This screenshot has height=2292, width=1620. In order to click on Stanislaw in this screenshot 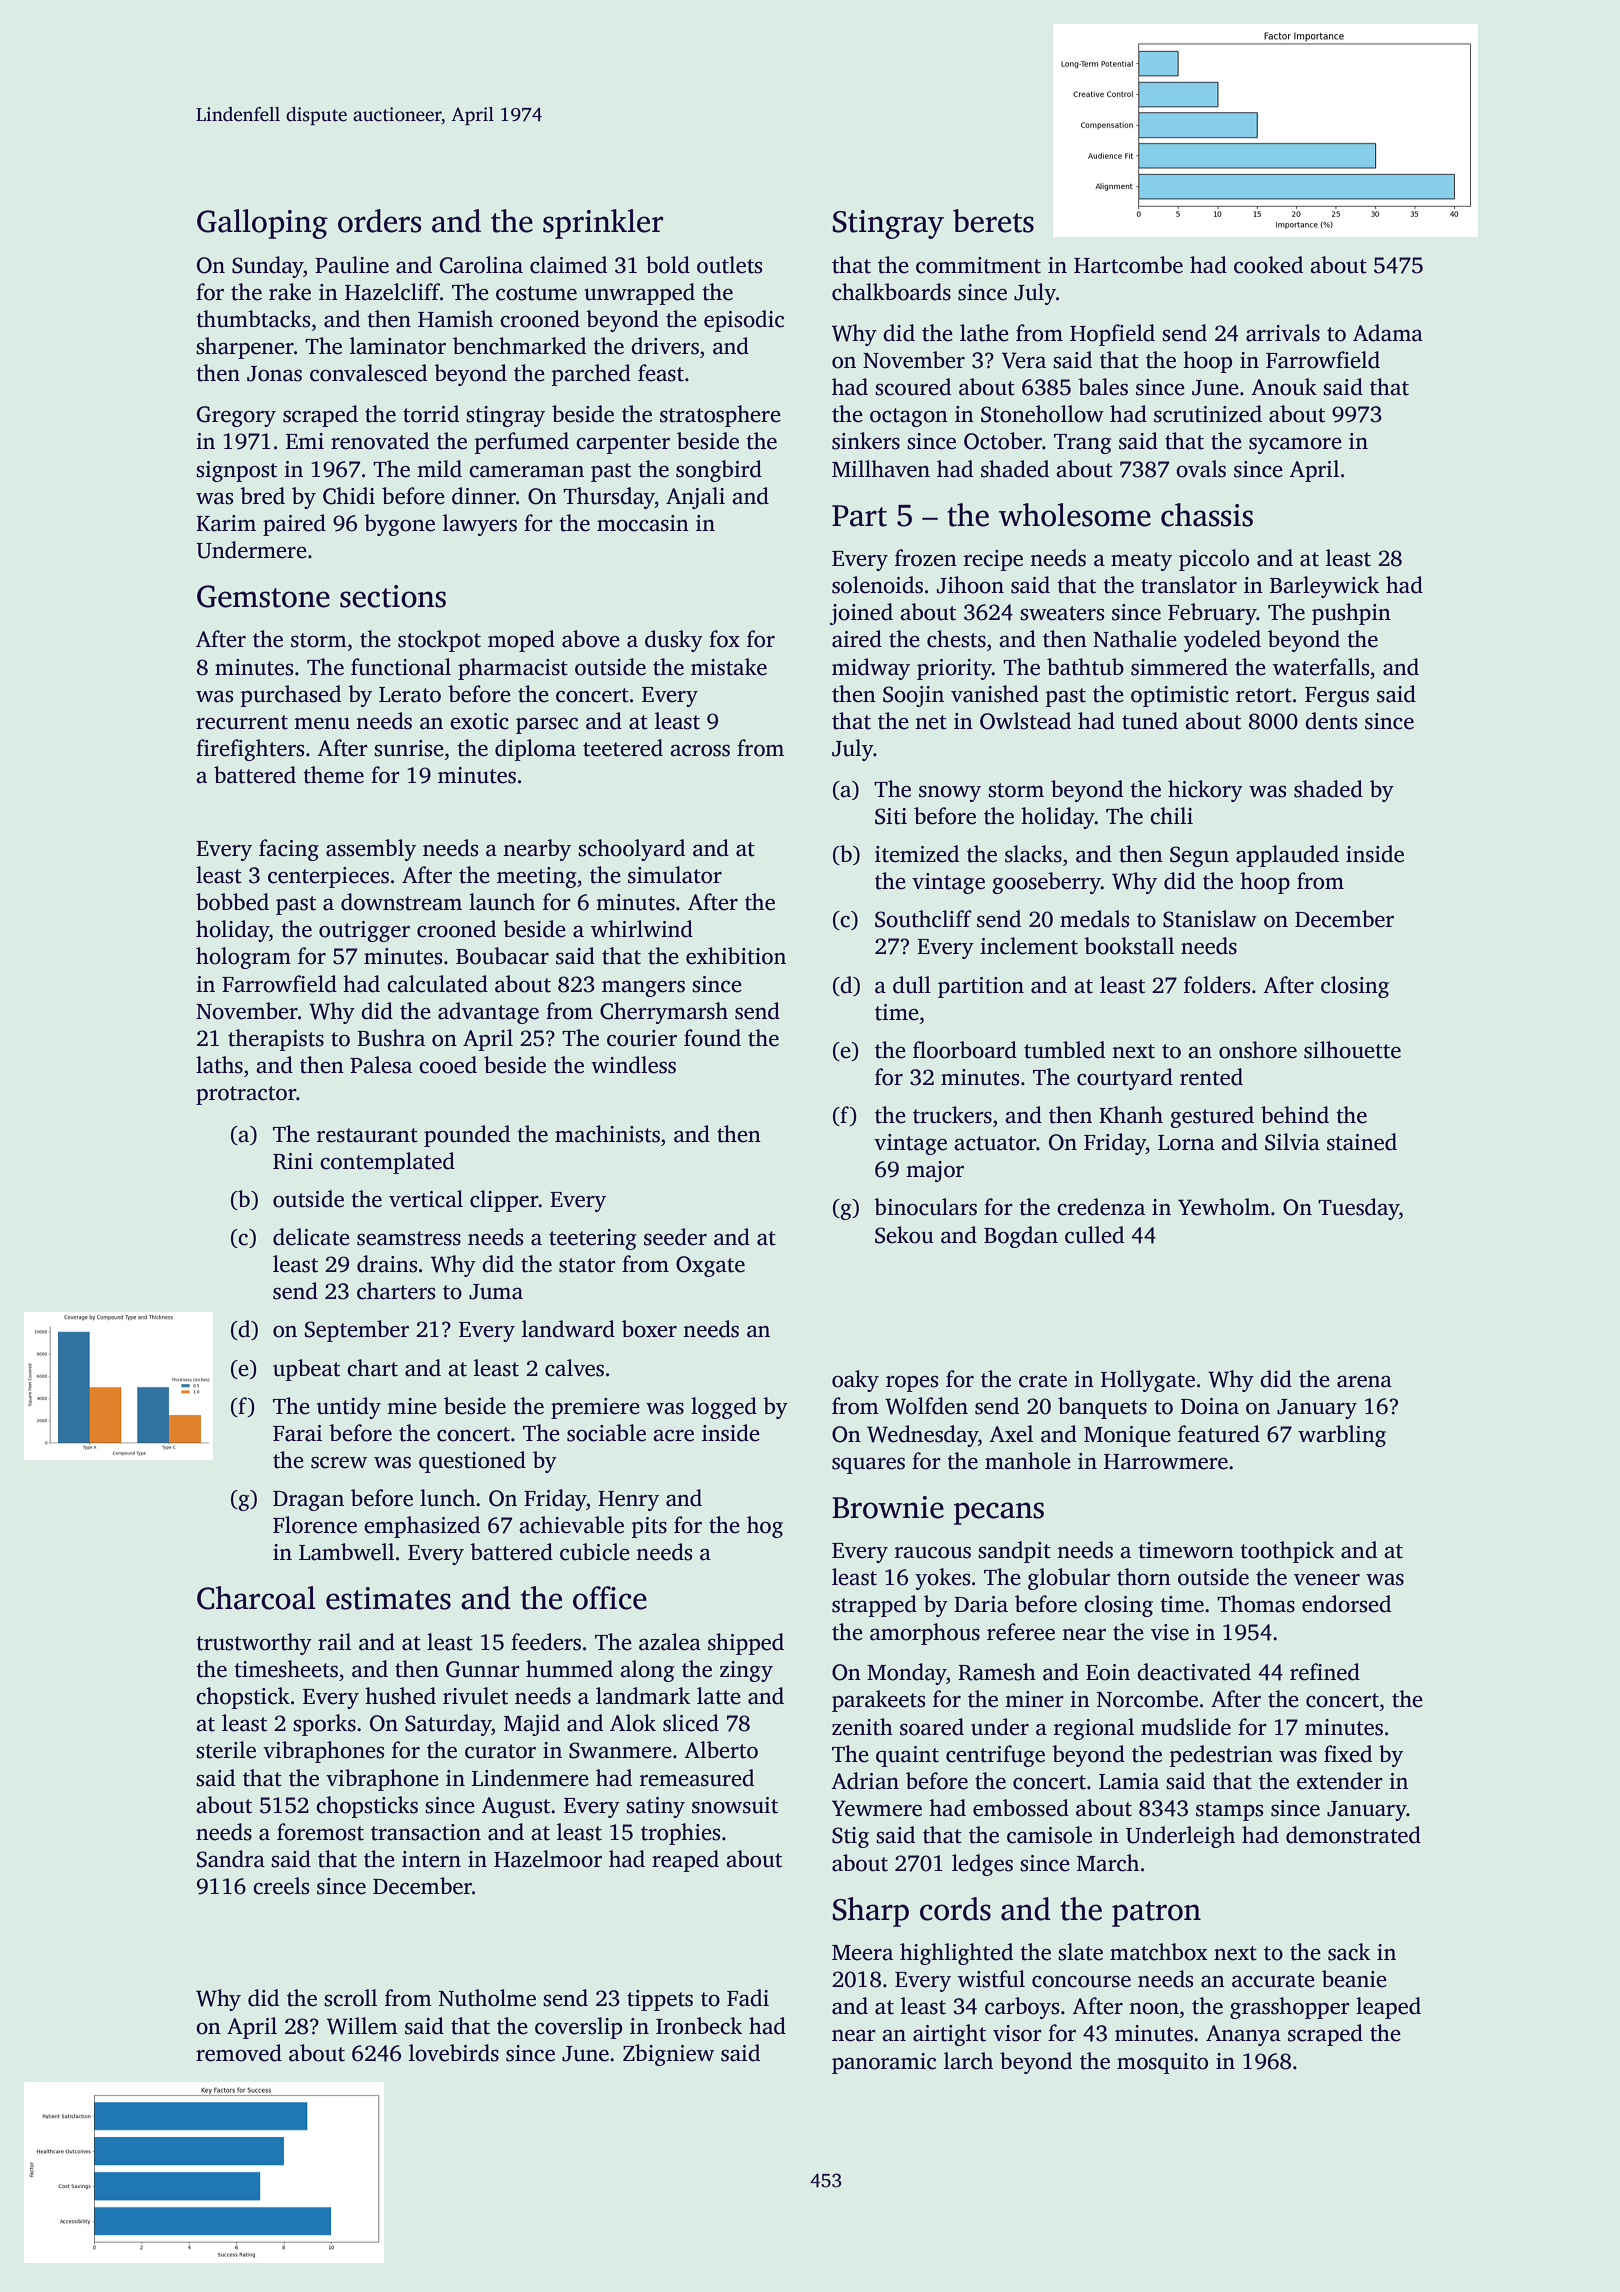, I will do `click(1210, 919)`.
